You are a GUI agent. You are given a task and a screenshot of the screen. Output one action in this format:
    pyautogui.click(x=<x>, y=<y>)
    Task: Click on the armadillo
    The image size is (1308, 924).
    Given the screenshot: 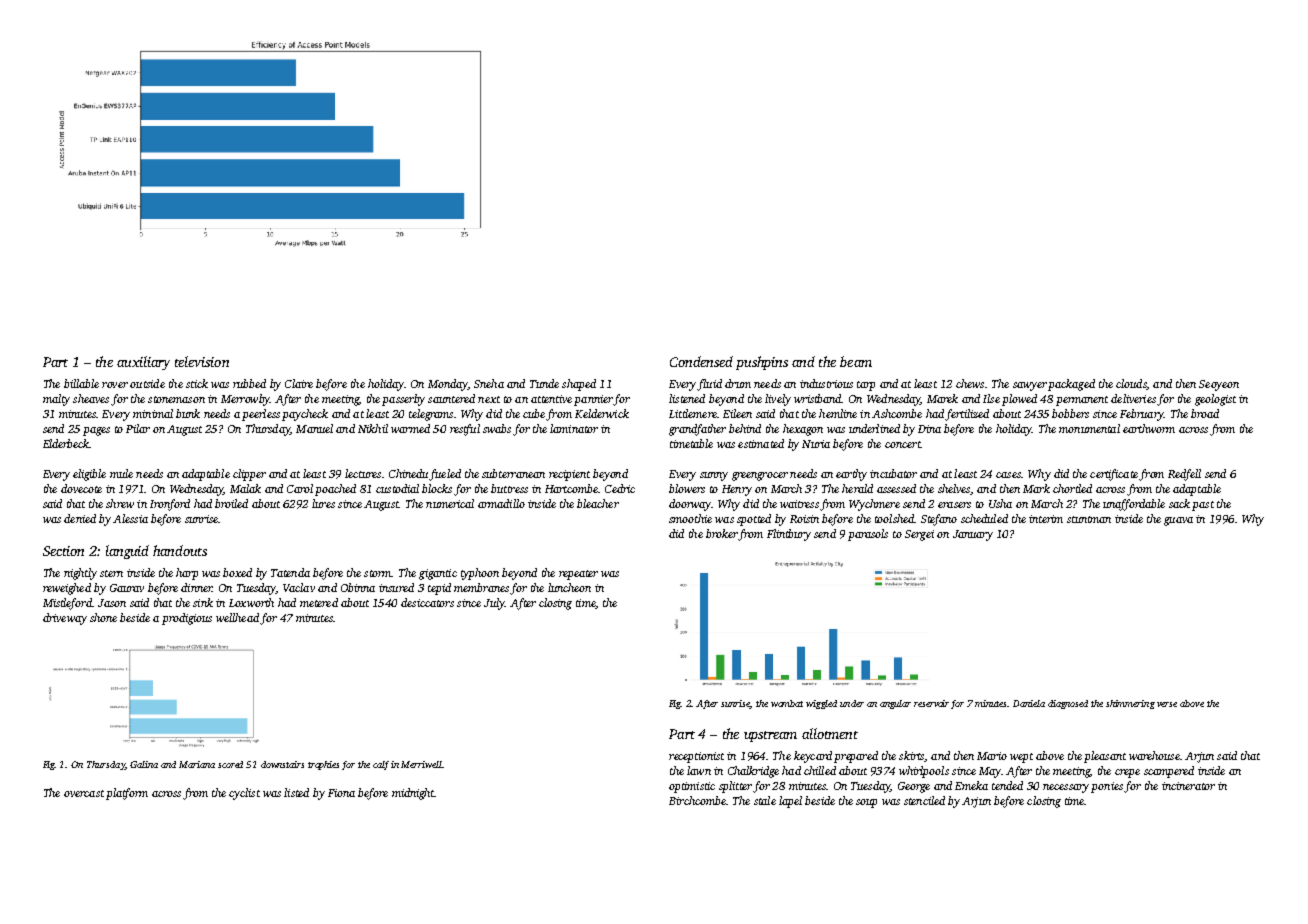 What is the action you would take?
    pyautogui.click(x=501, y=503)
